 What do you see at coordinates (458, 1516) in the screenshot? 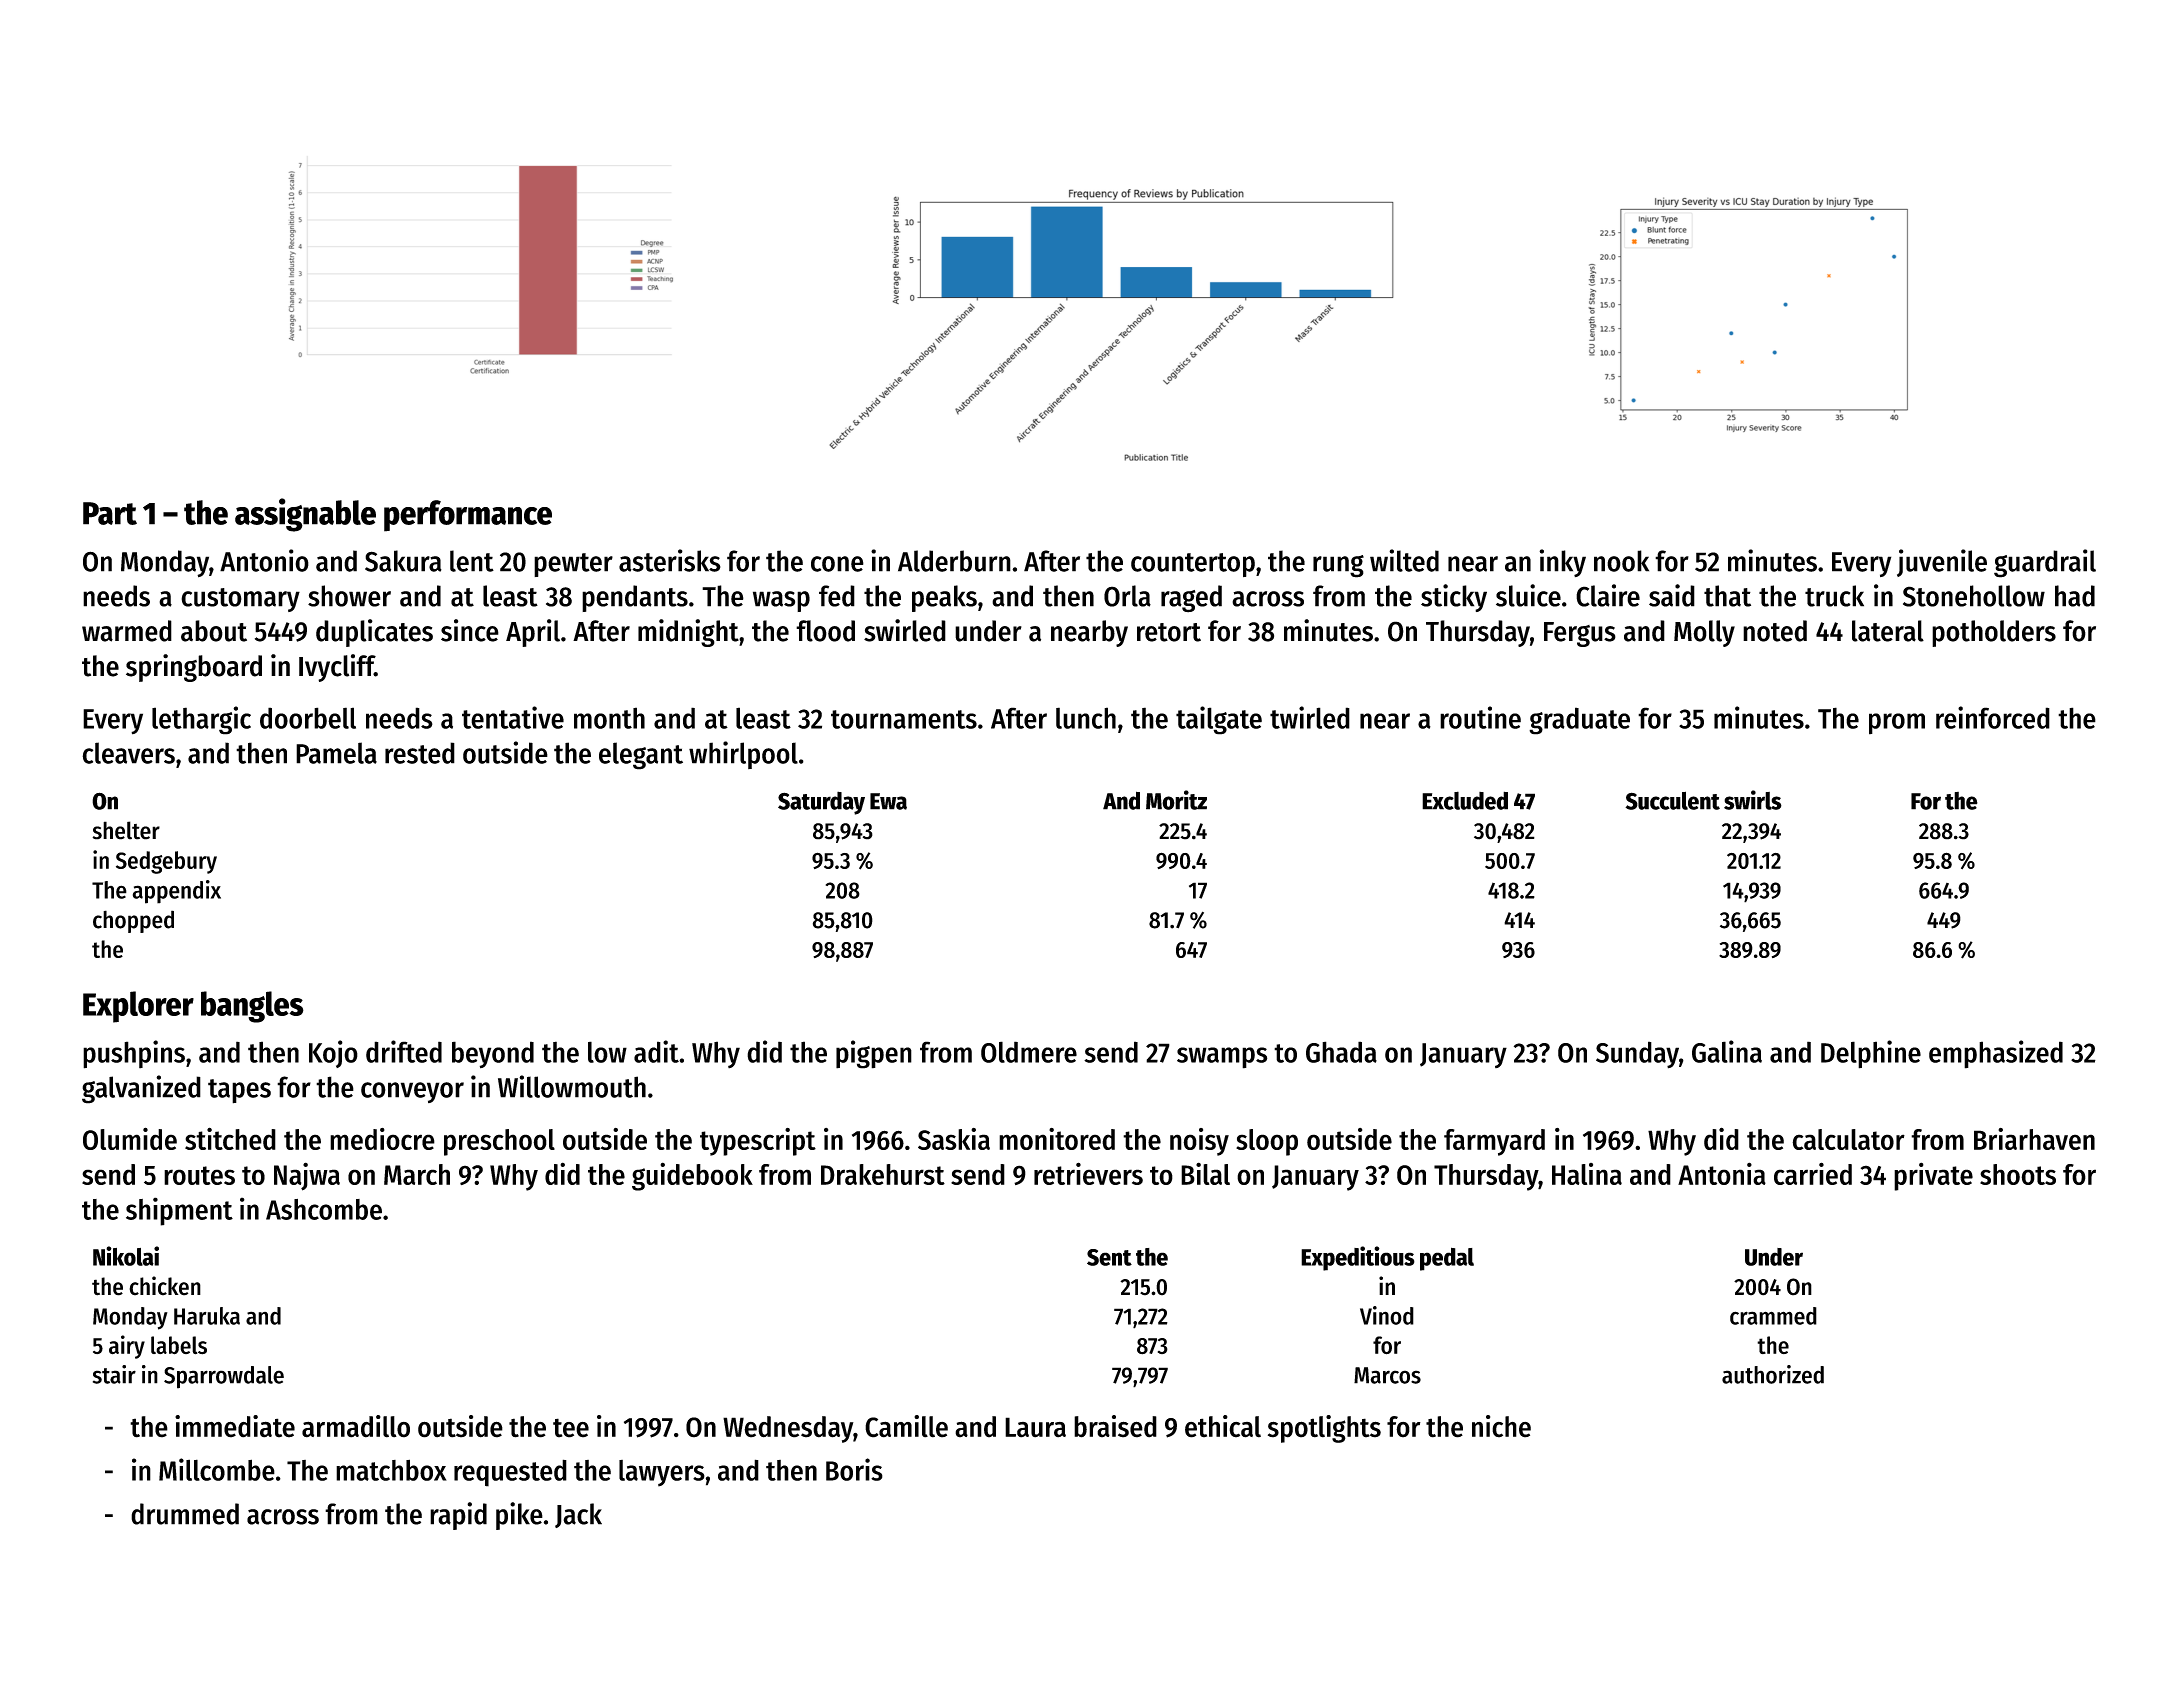
I see `rapid` at bounding box center [458, 1516].
